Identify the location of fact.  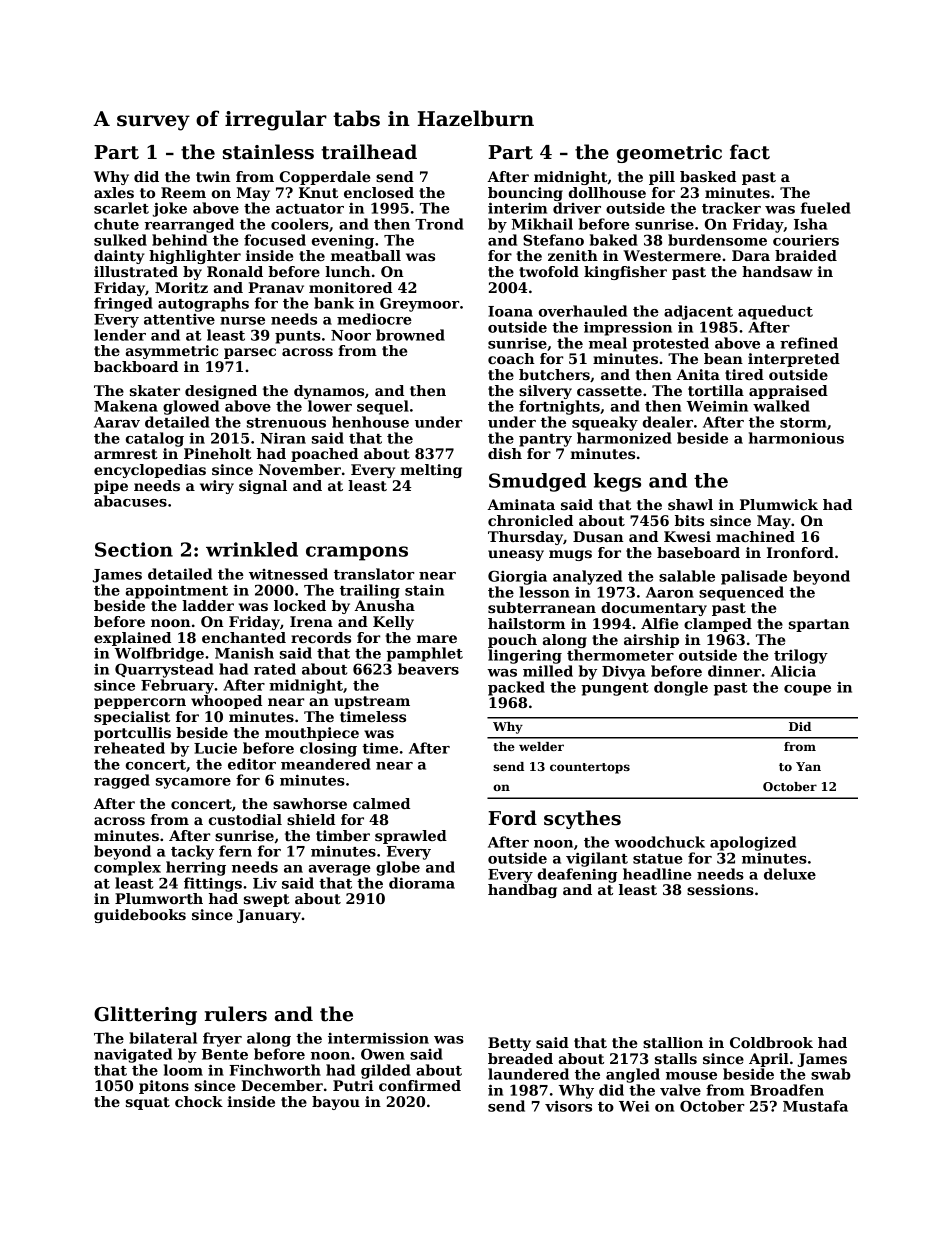
(750, 152).
